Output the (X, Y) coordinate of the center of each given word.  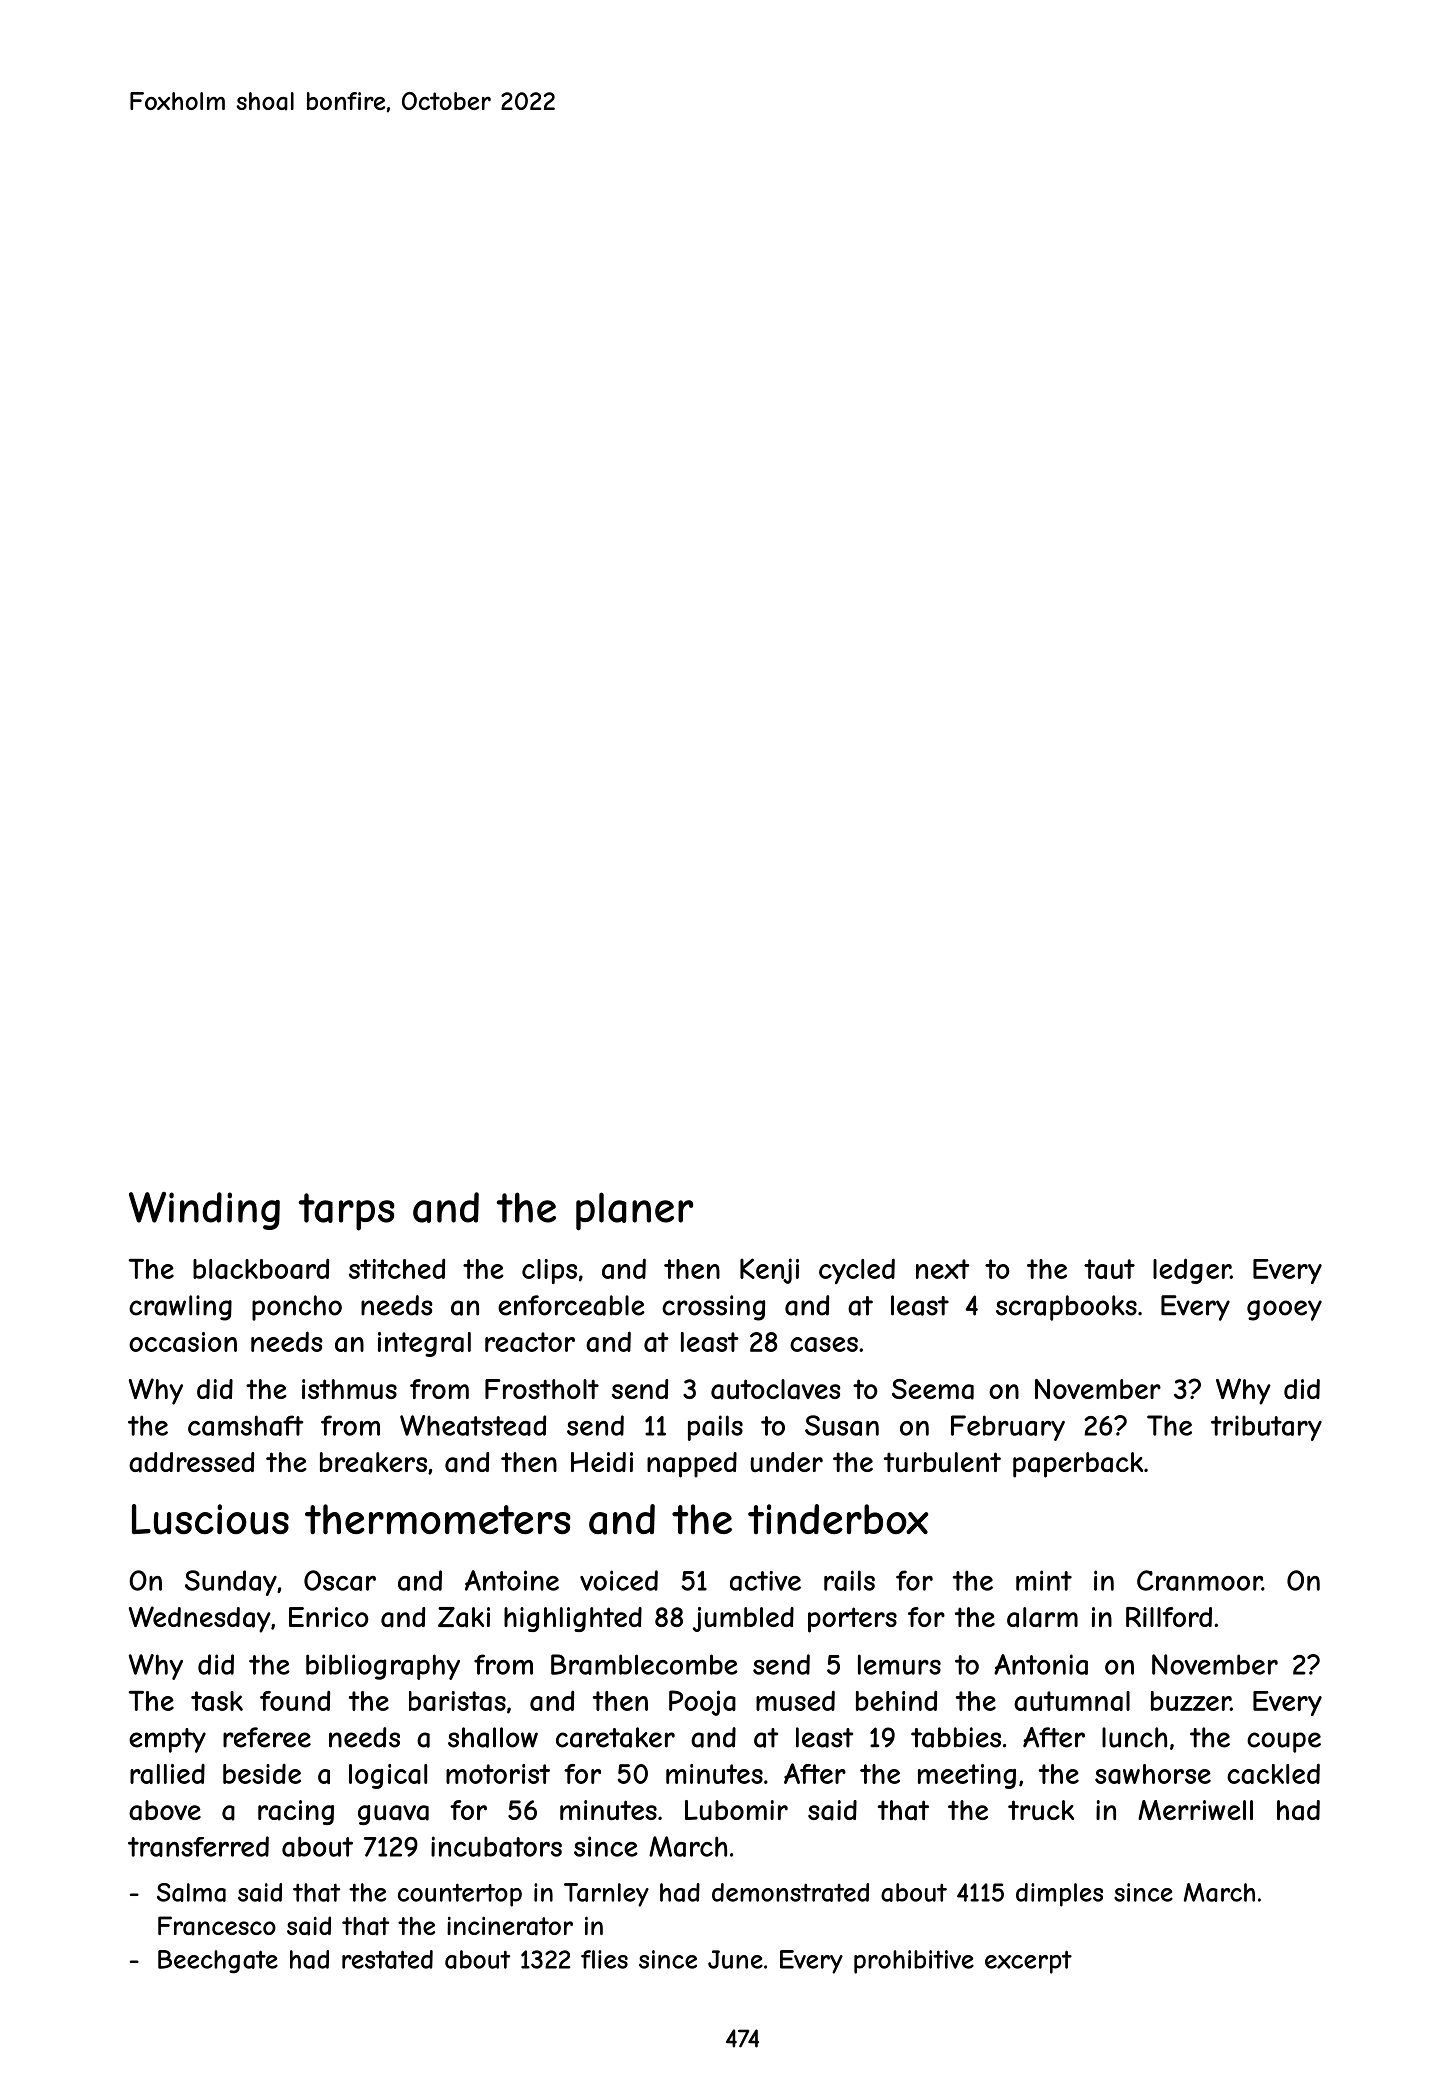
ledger (1192, 1271)
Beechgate (218, 1962)
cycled (857, 1271)
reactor (530, 1342)
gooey (1284, 1310)
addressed (191, 1462)
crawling (180, 1308)
